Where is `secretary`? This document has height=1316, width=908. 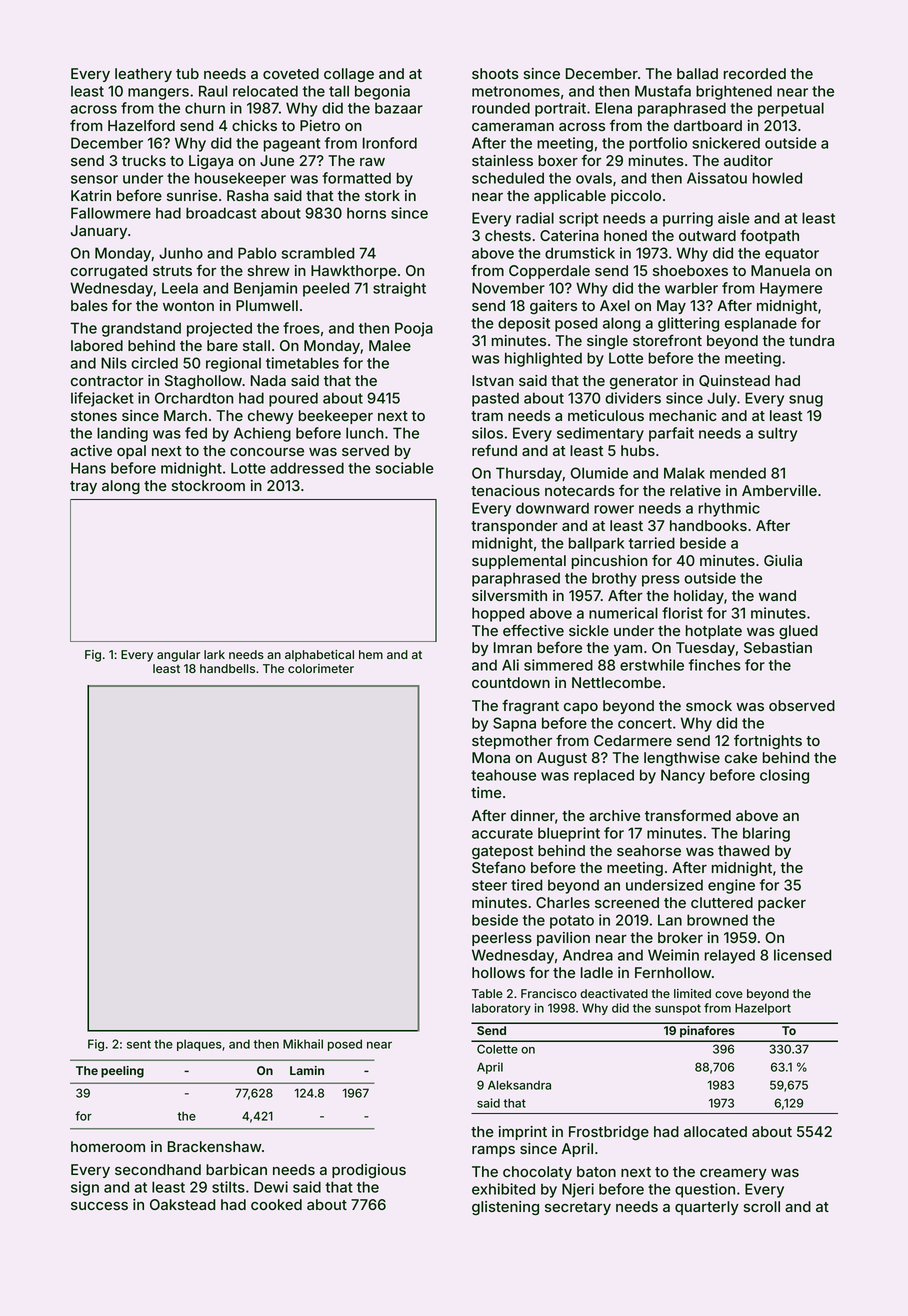
secretary is located at coordinates (578, 1208).
